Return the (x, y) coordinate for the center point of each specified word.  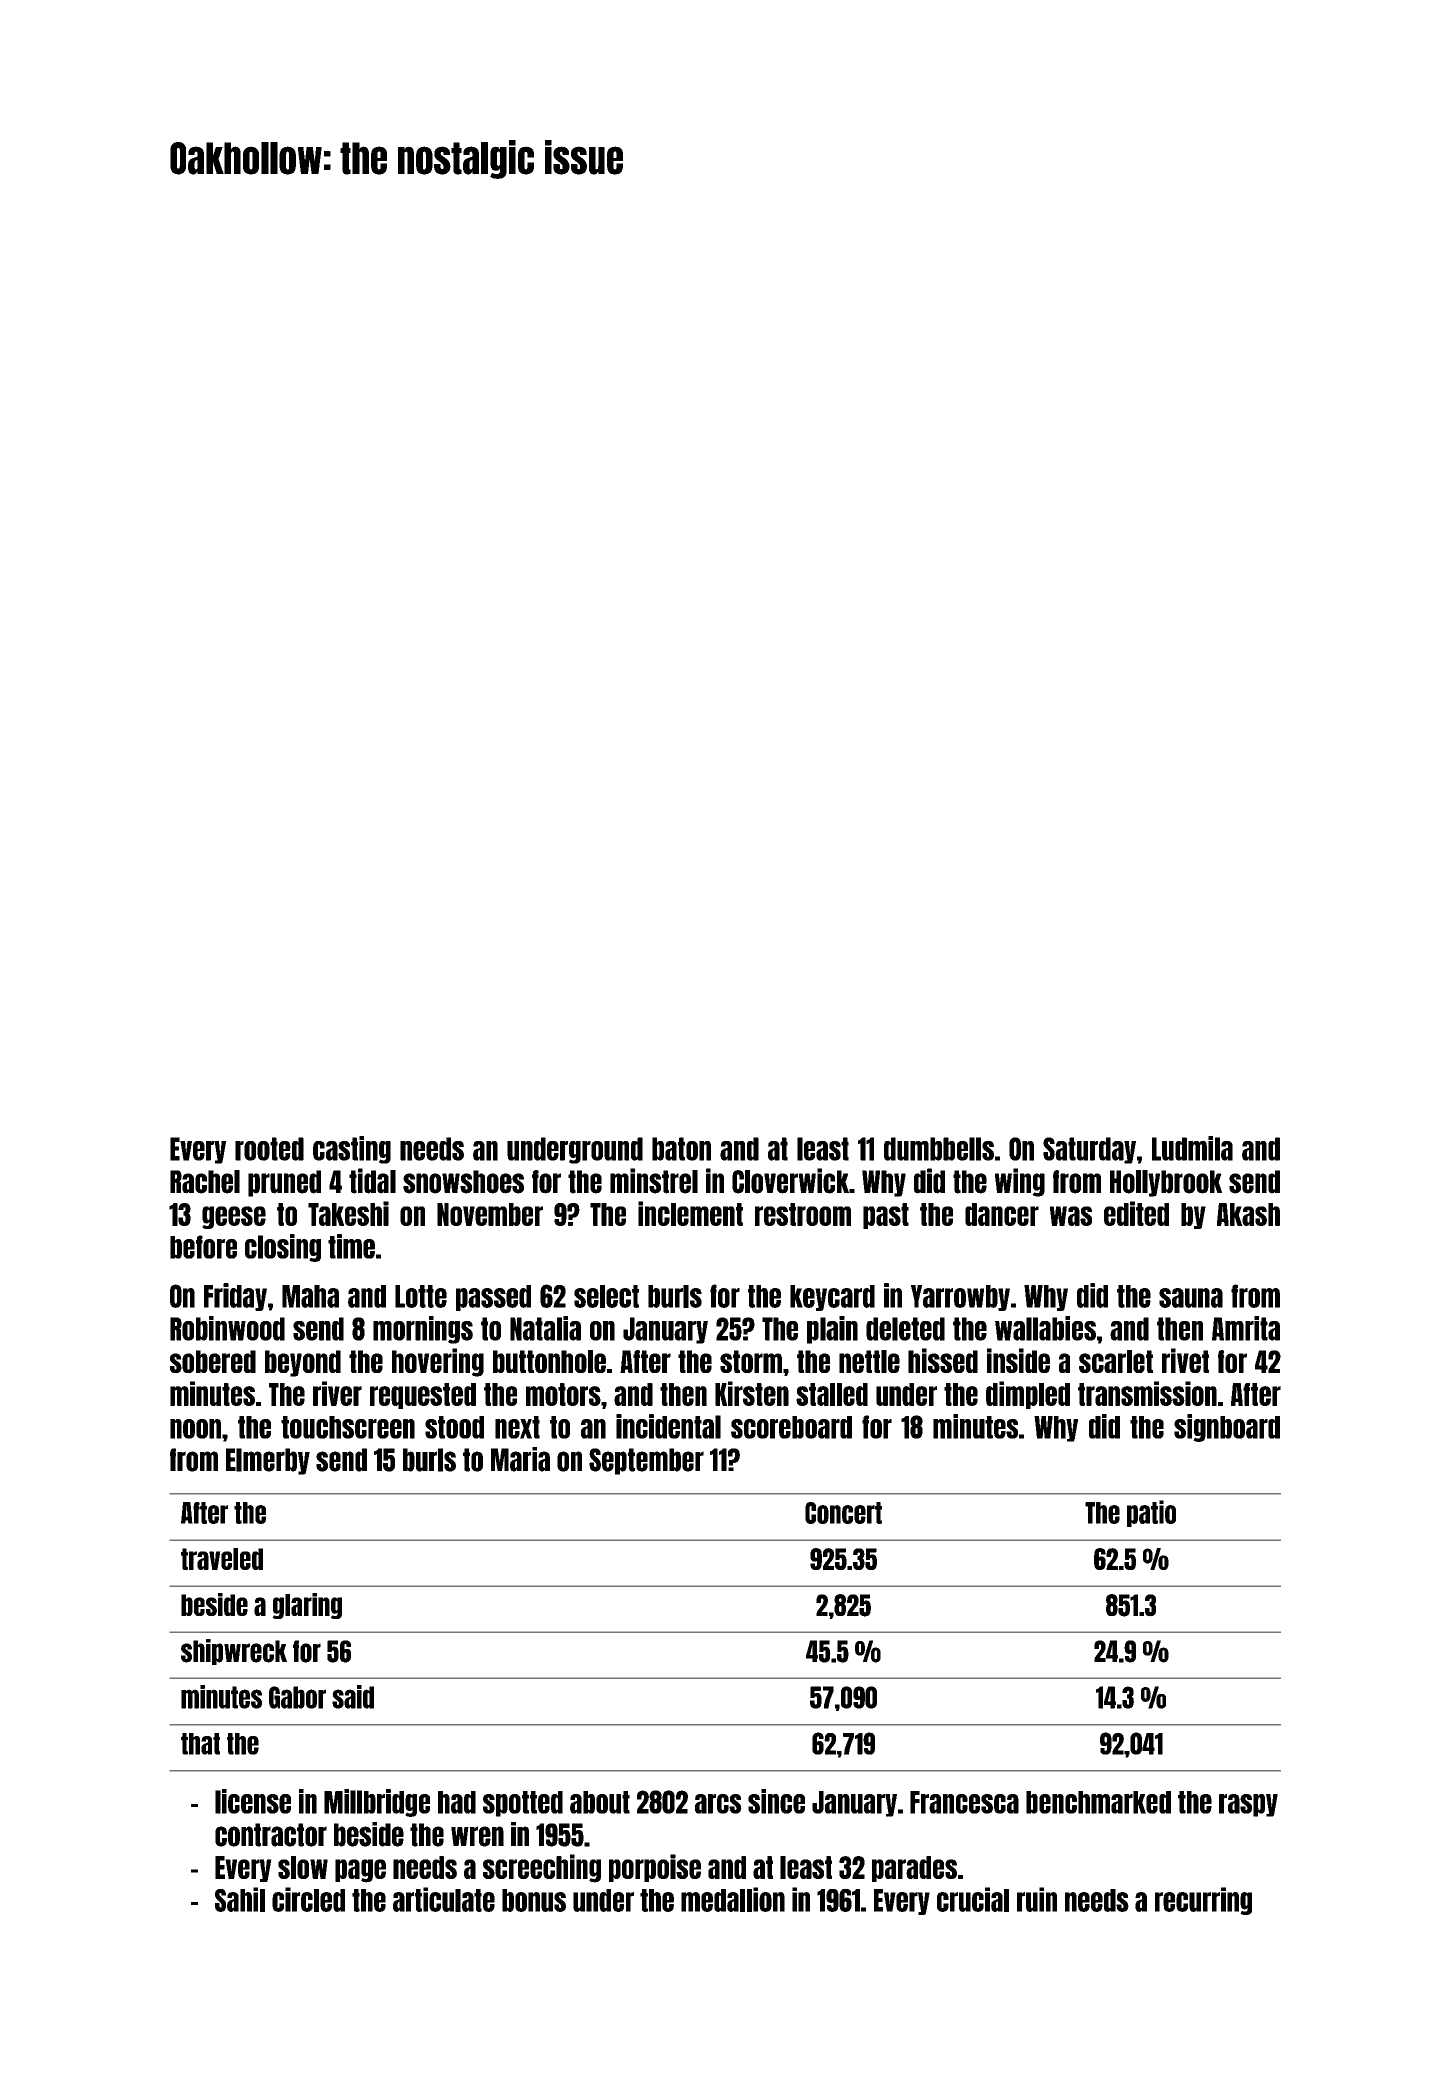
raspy (1248, 1805)
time (351, 1246)
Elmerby (268, 1461)
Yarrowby (960, 1298)
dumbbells (939, 1149)
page (360, 1871)
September (646, 1461)
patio (1151, 1513)
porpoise (655, 1868)
